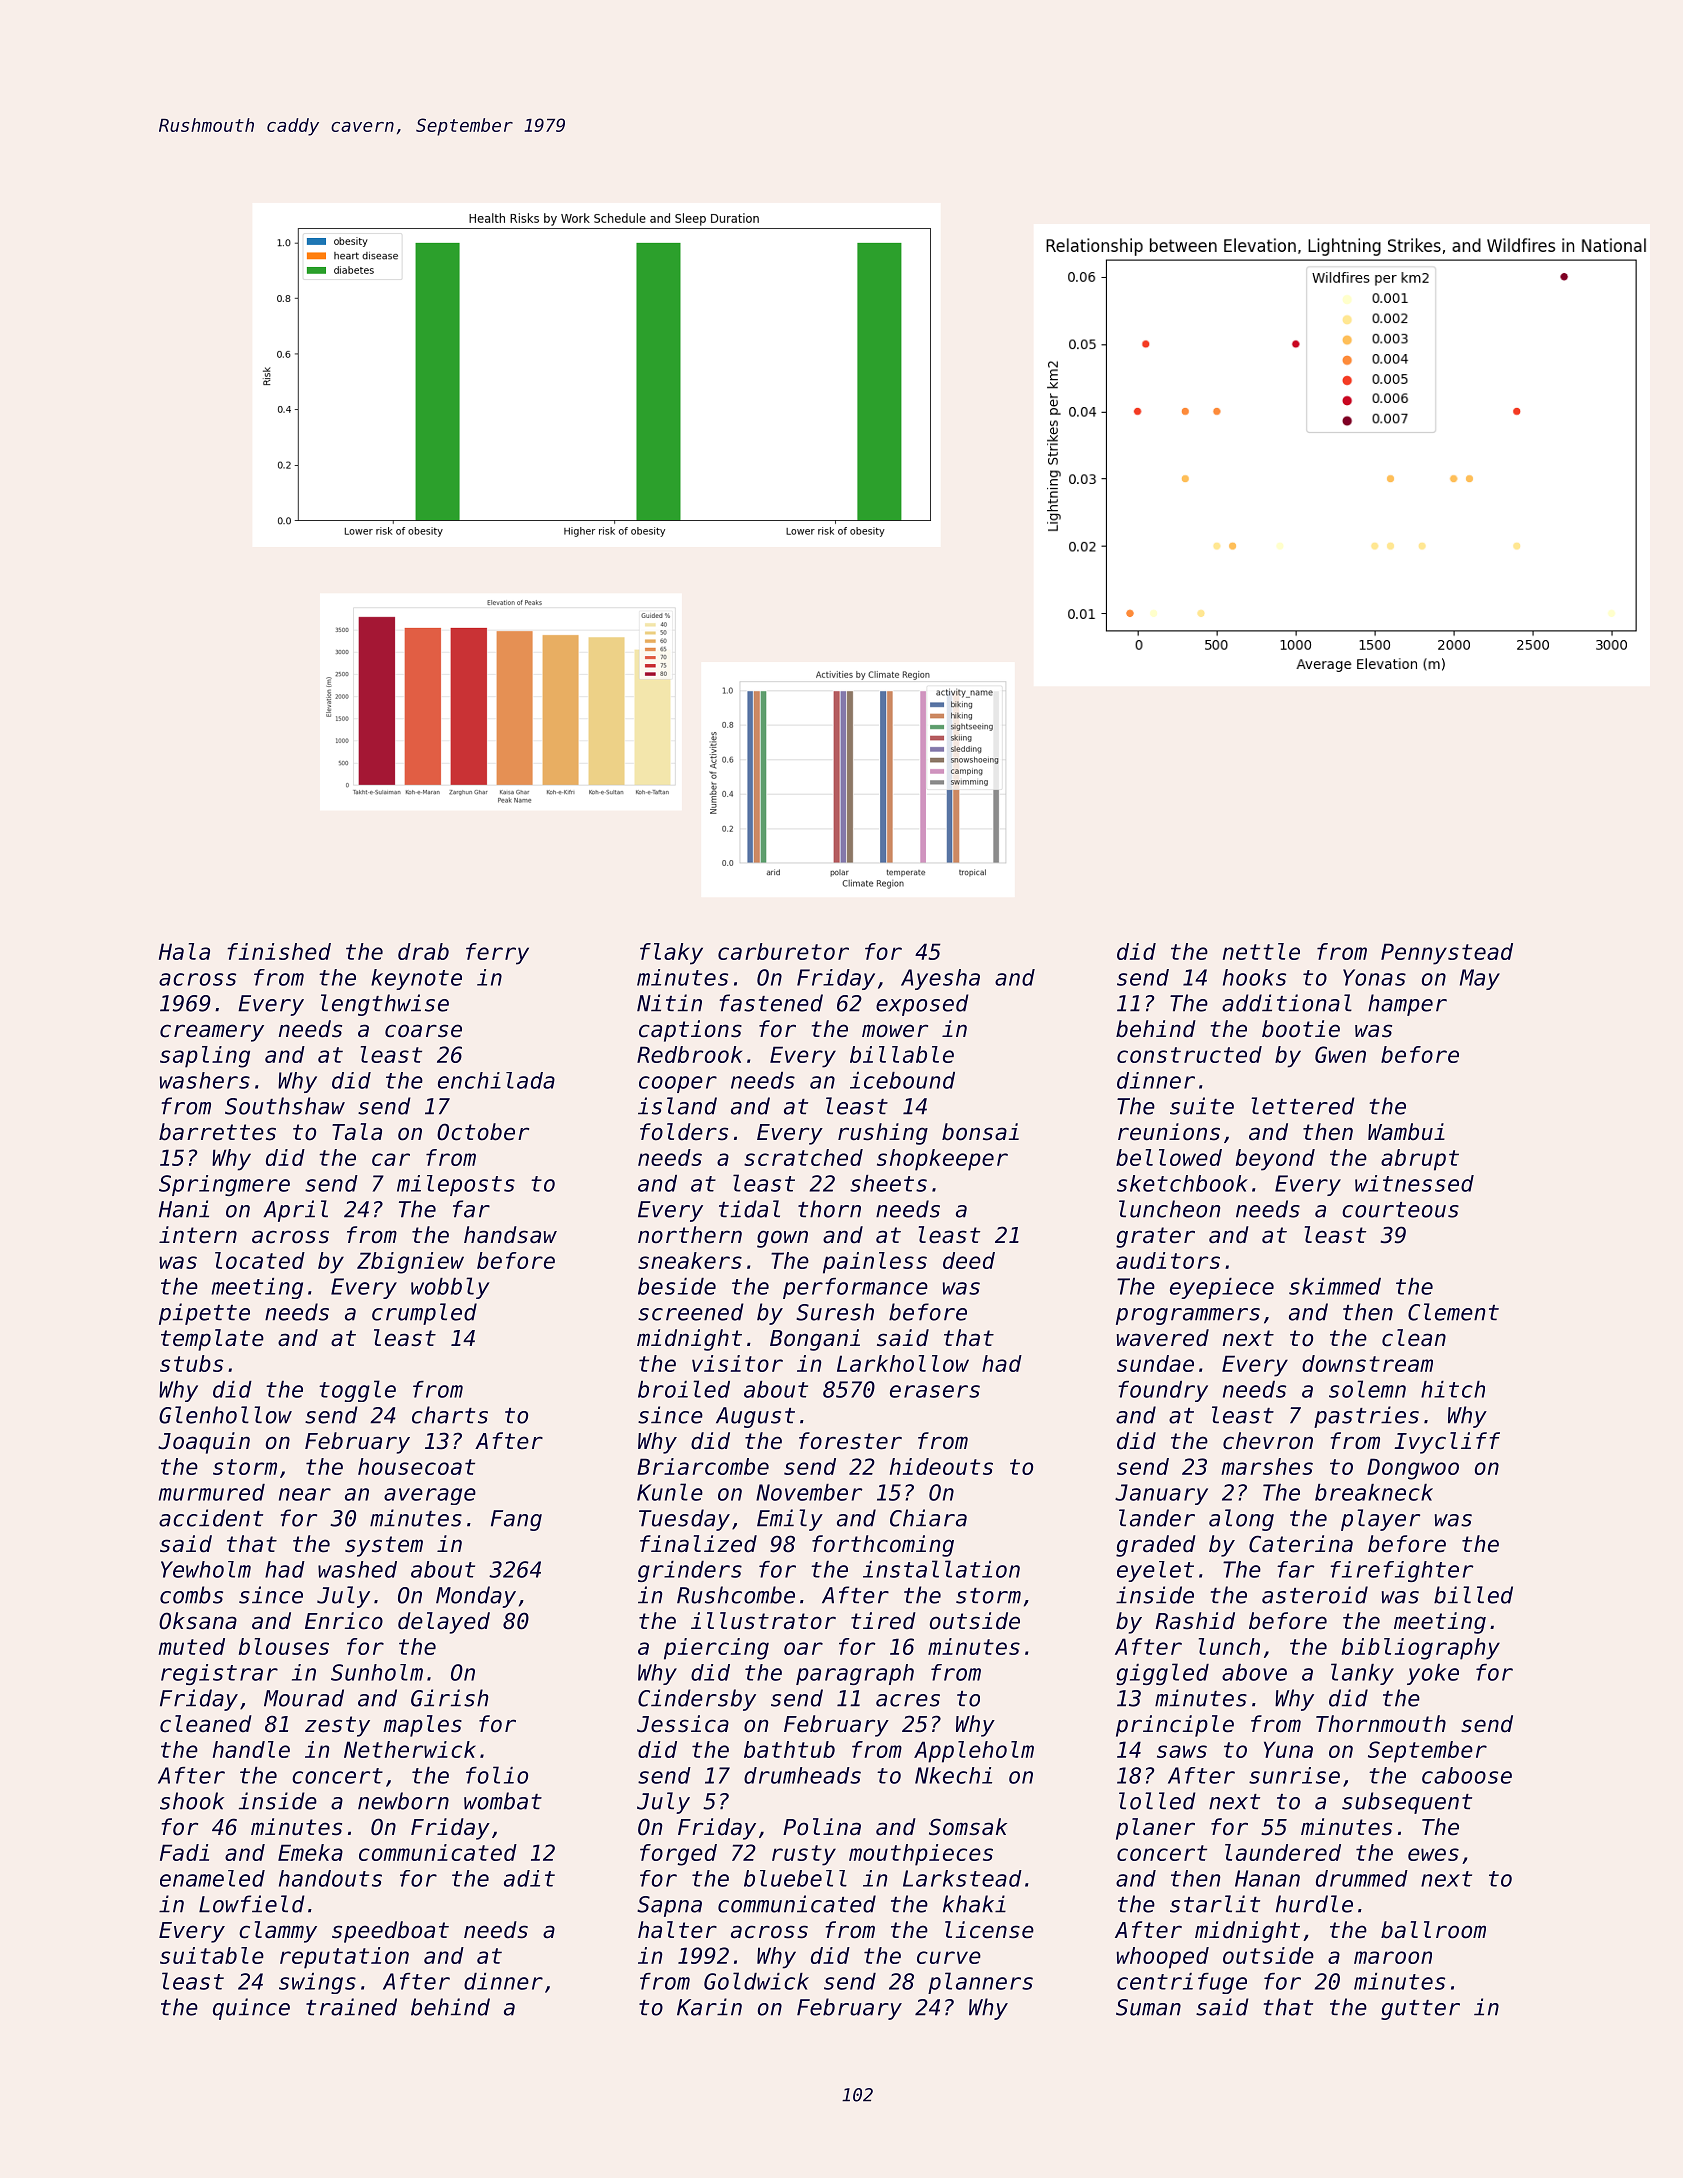 This document has width=1683, height=2178. What do you see at coordinates (670, 1492) in the document?
I see `Kunle` at bounding box center [670, 1492].
